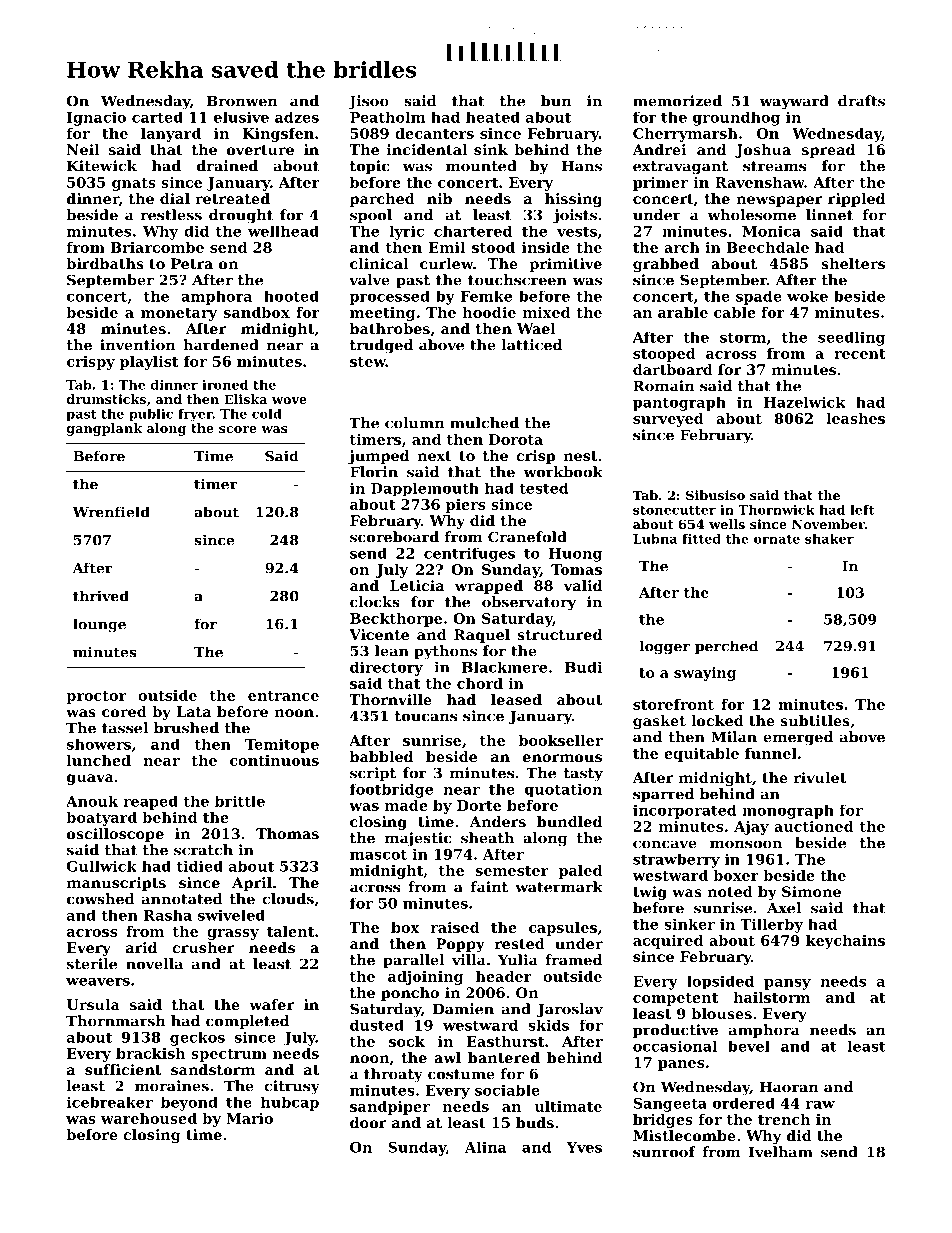 Image resolution: width=952 pixels, height=1233 pixels. Describe the element at coordinates (96, 119) in the page. I see `Ignacio` at that location.
